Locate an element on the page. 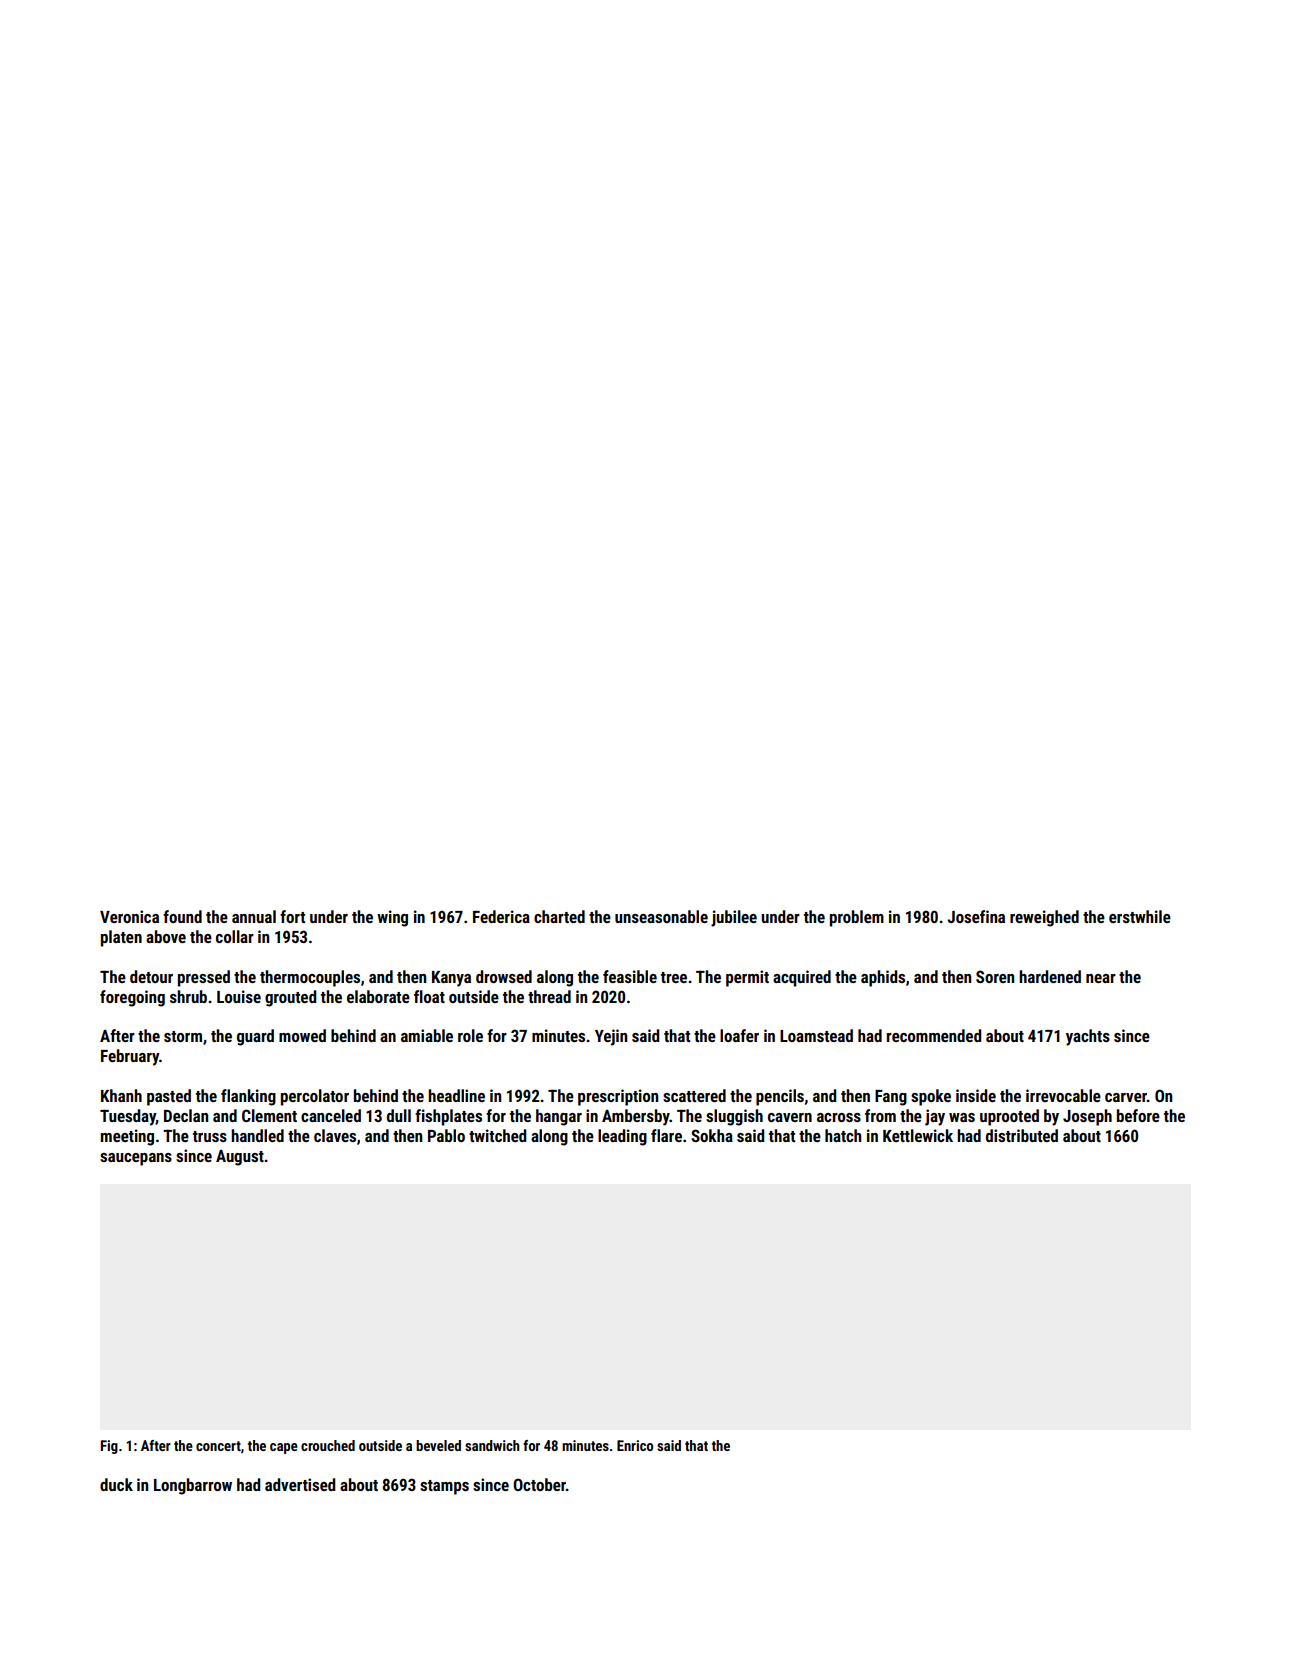 Image resolution: width=1291 pixels, height=1671 pixels. scattered is located at coordinates (694, 1095).
